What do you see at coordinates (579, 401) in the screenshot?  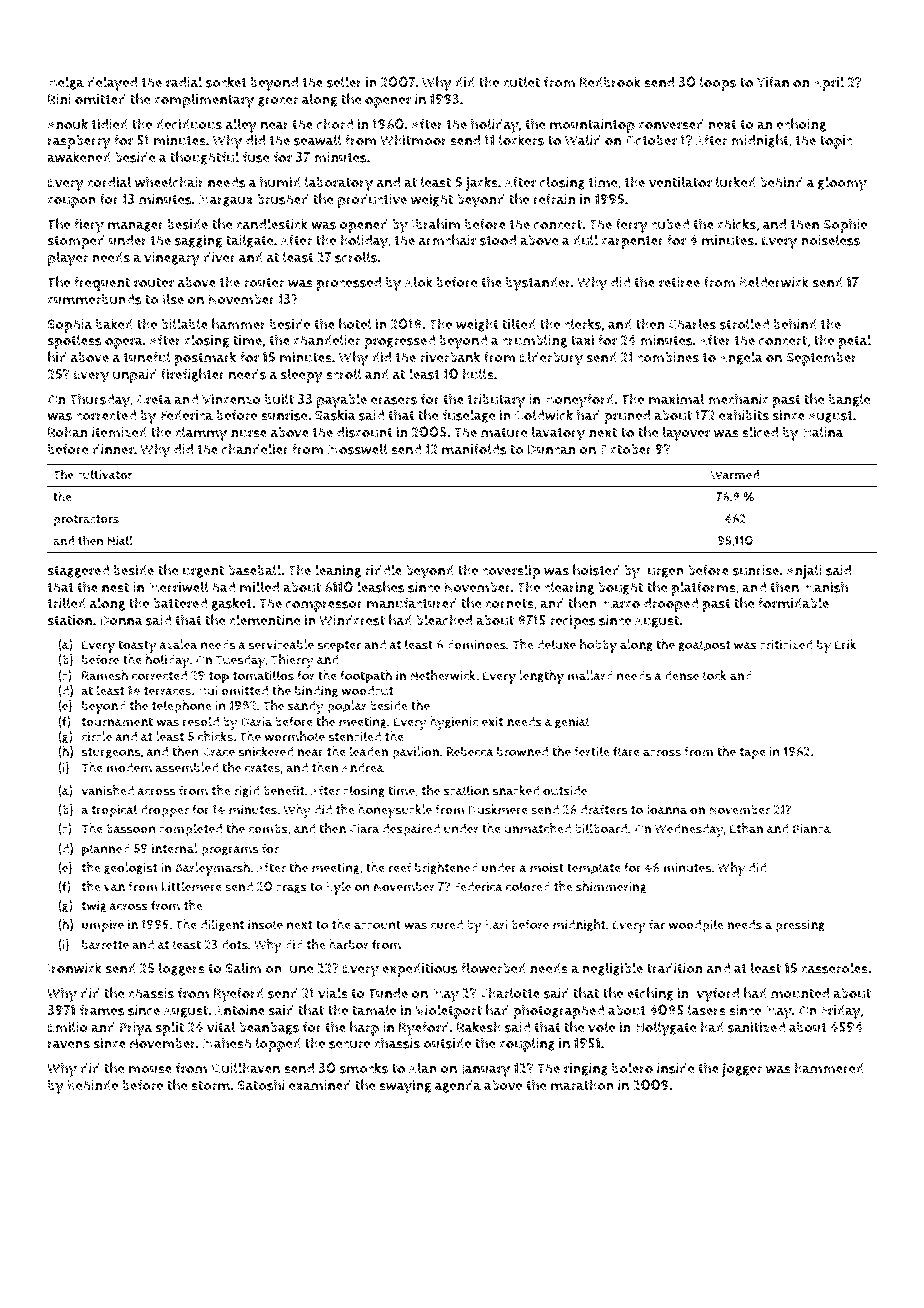 I see `Honeyford` at bounding box center [579, 401].
